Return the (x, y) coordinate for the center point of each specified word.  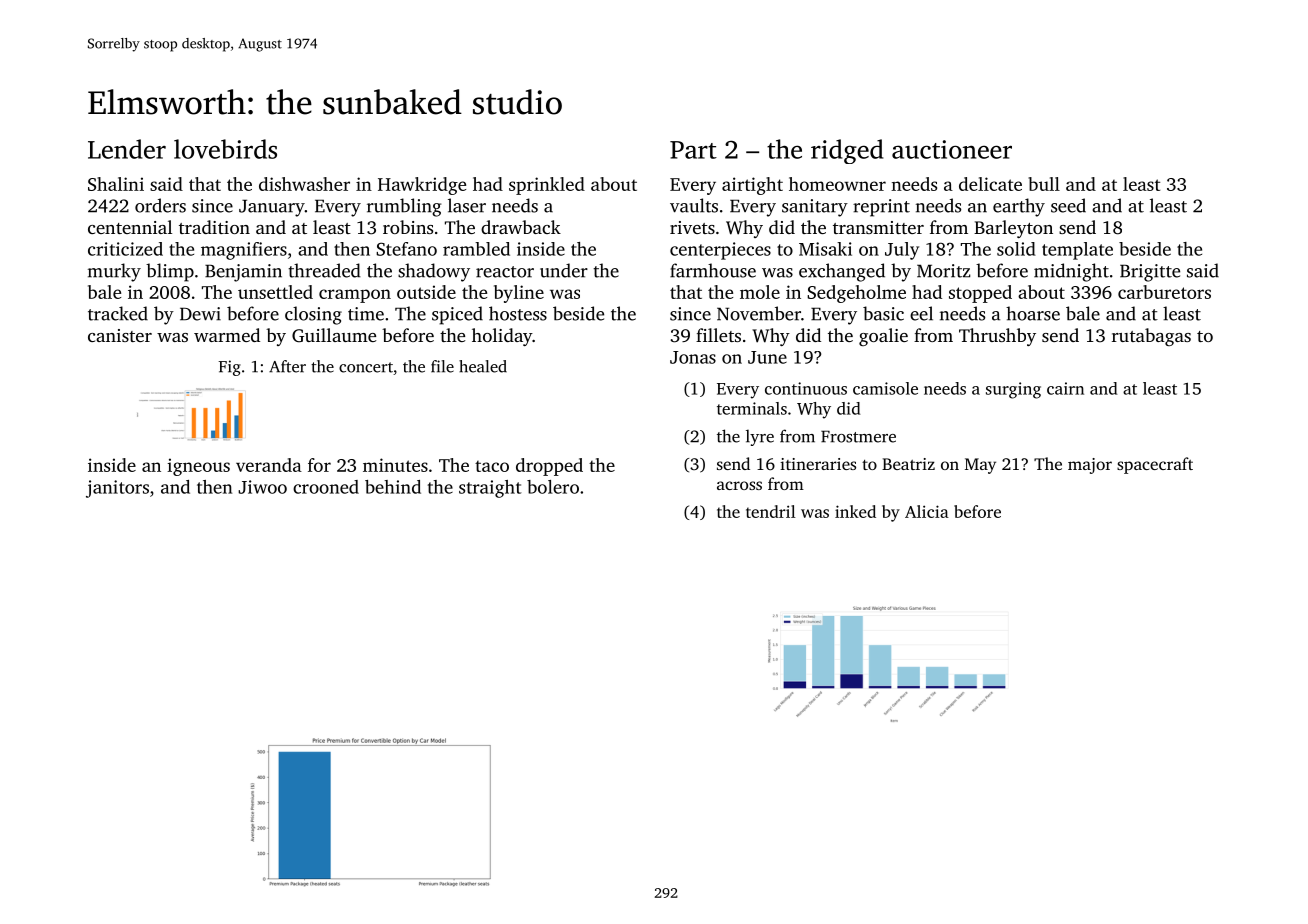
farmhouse (713, 270)
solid (1016, 249)
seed (1068, 205)
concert (366, 367)
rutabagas (1151, 337)
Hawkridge (422, 186)
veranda (269, 465)
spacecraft (1155, 465)
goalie (883, 337)
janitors (117, 489)
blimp (170, 272)
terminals (752, 408)
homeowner (837, 184)
